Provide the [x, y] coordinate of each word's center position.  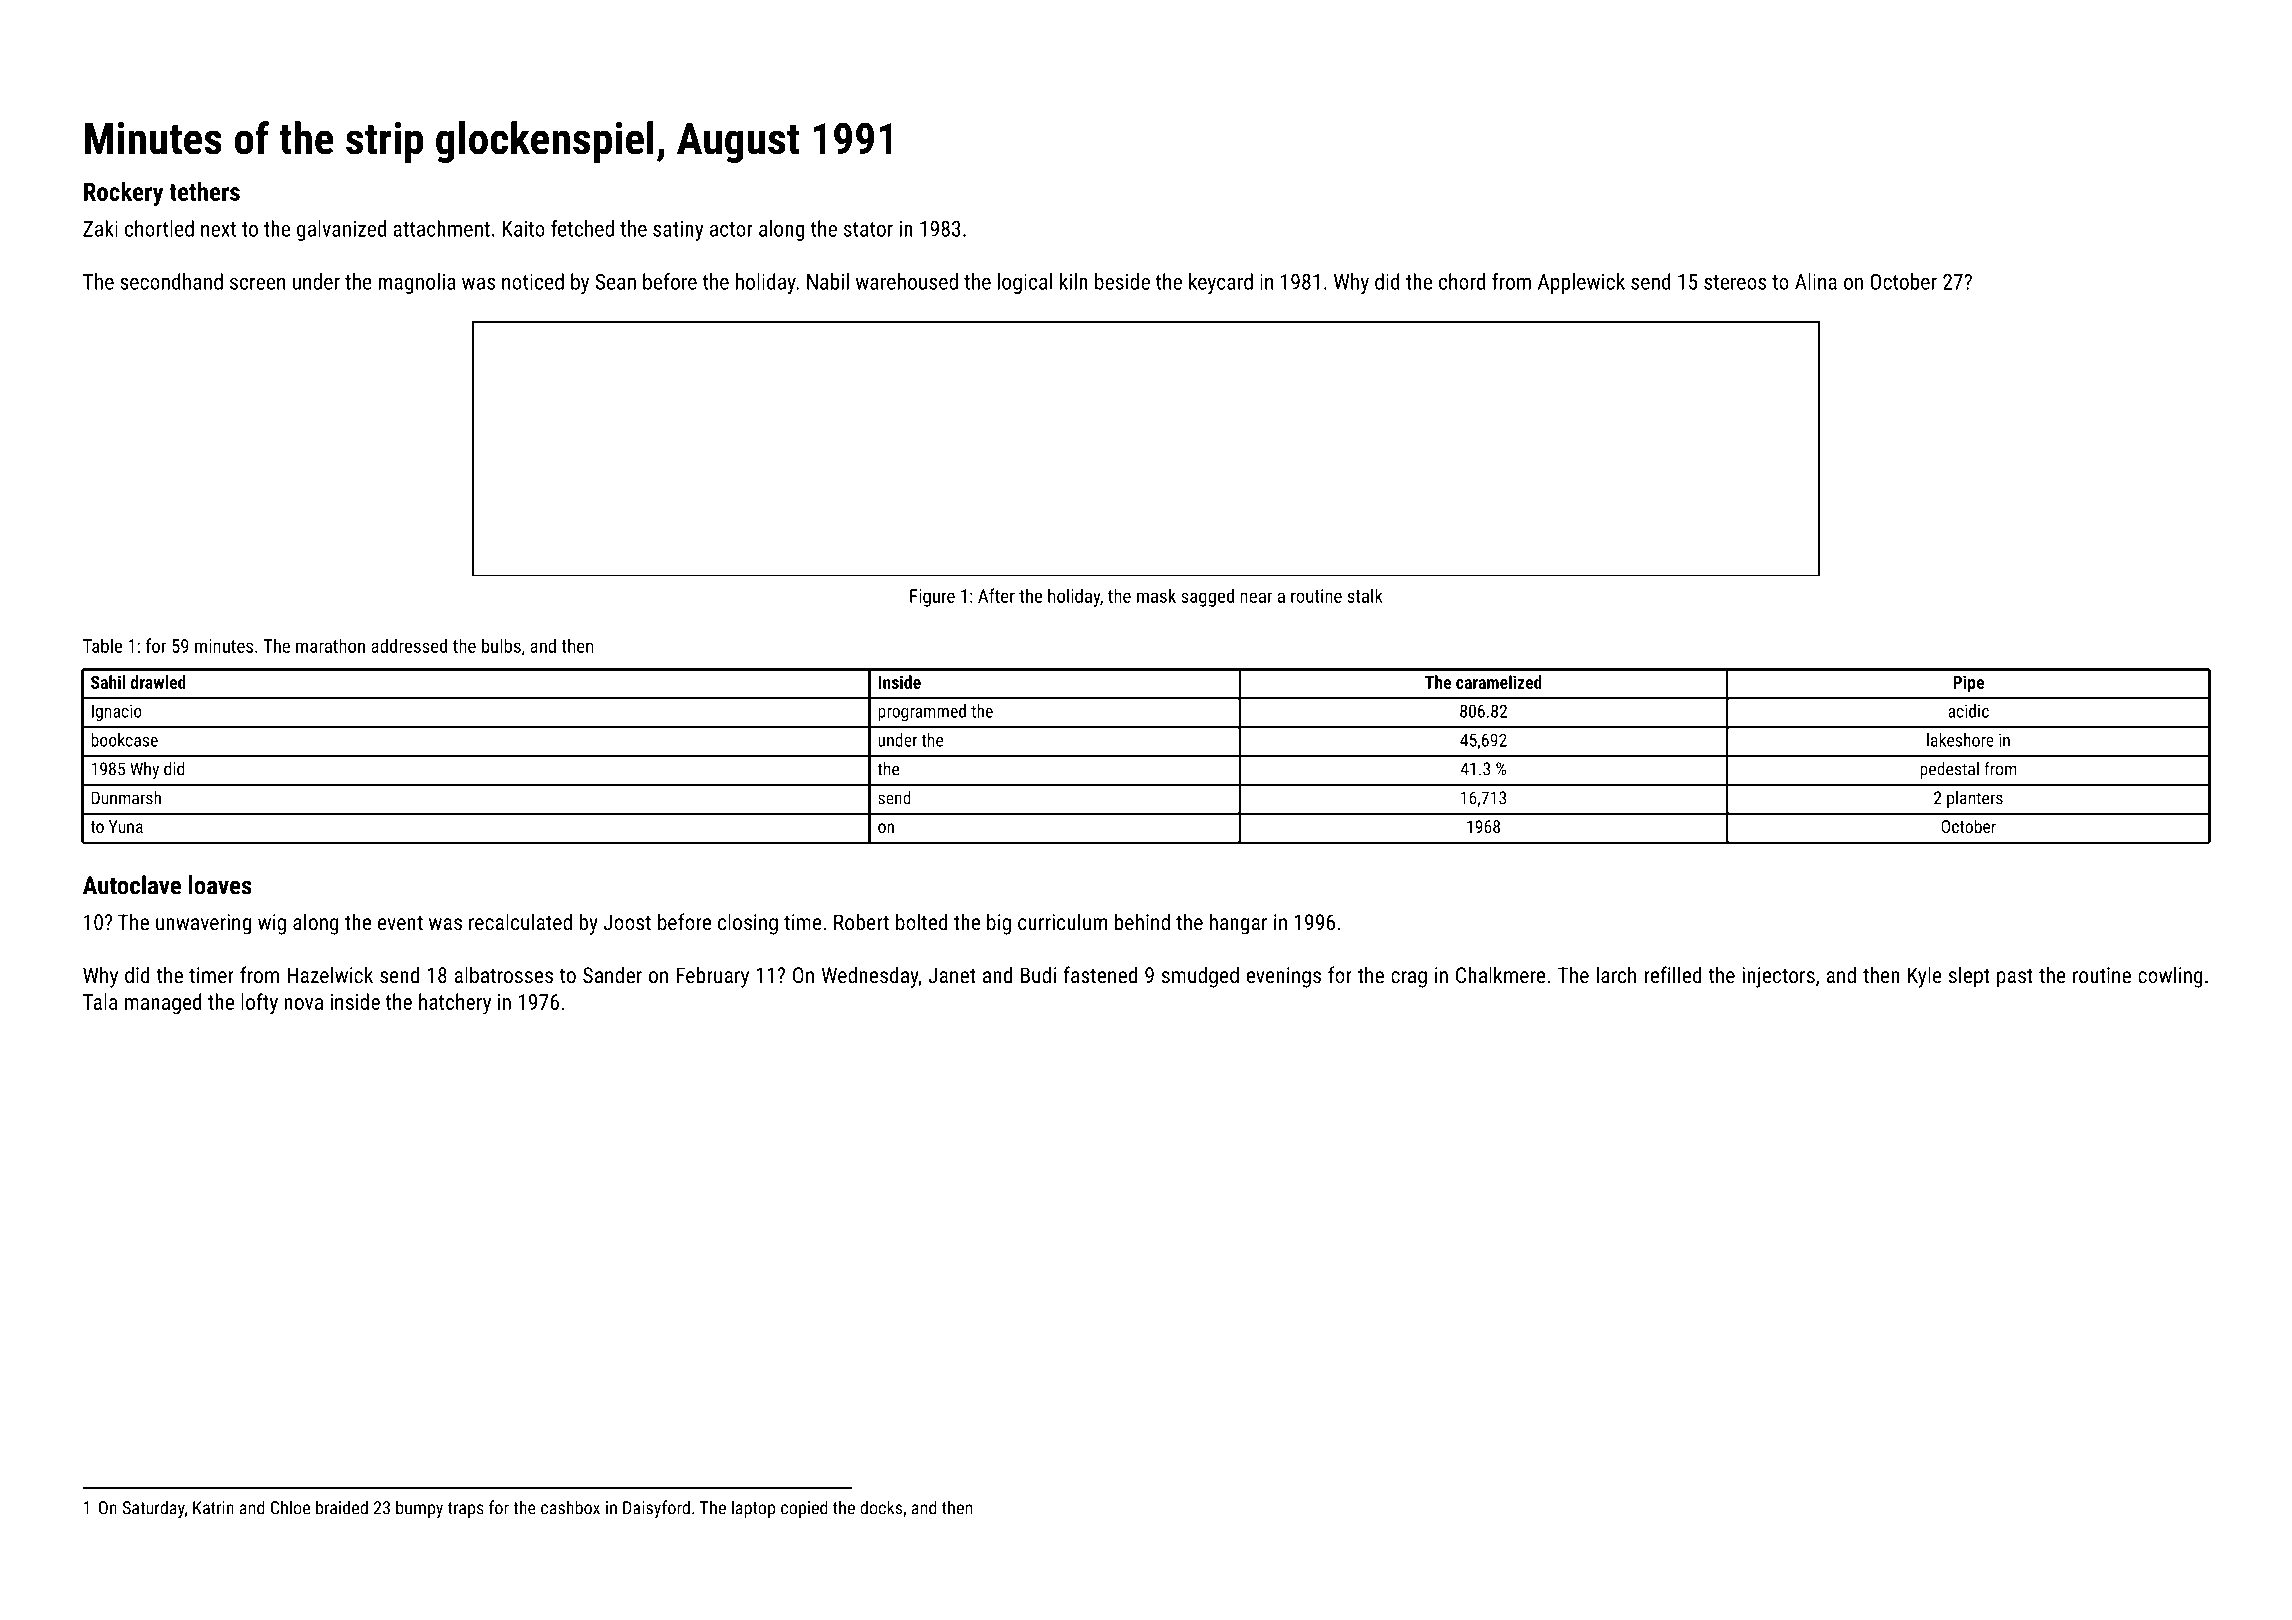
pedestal [1949, 770]
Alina [1816, 281]
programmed [922, 712]
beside [1122, 281]
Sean [615, 282]
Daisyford [656, 1509]
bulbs [501, 645]
